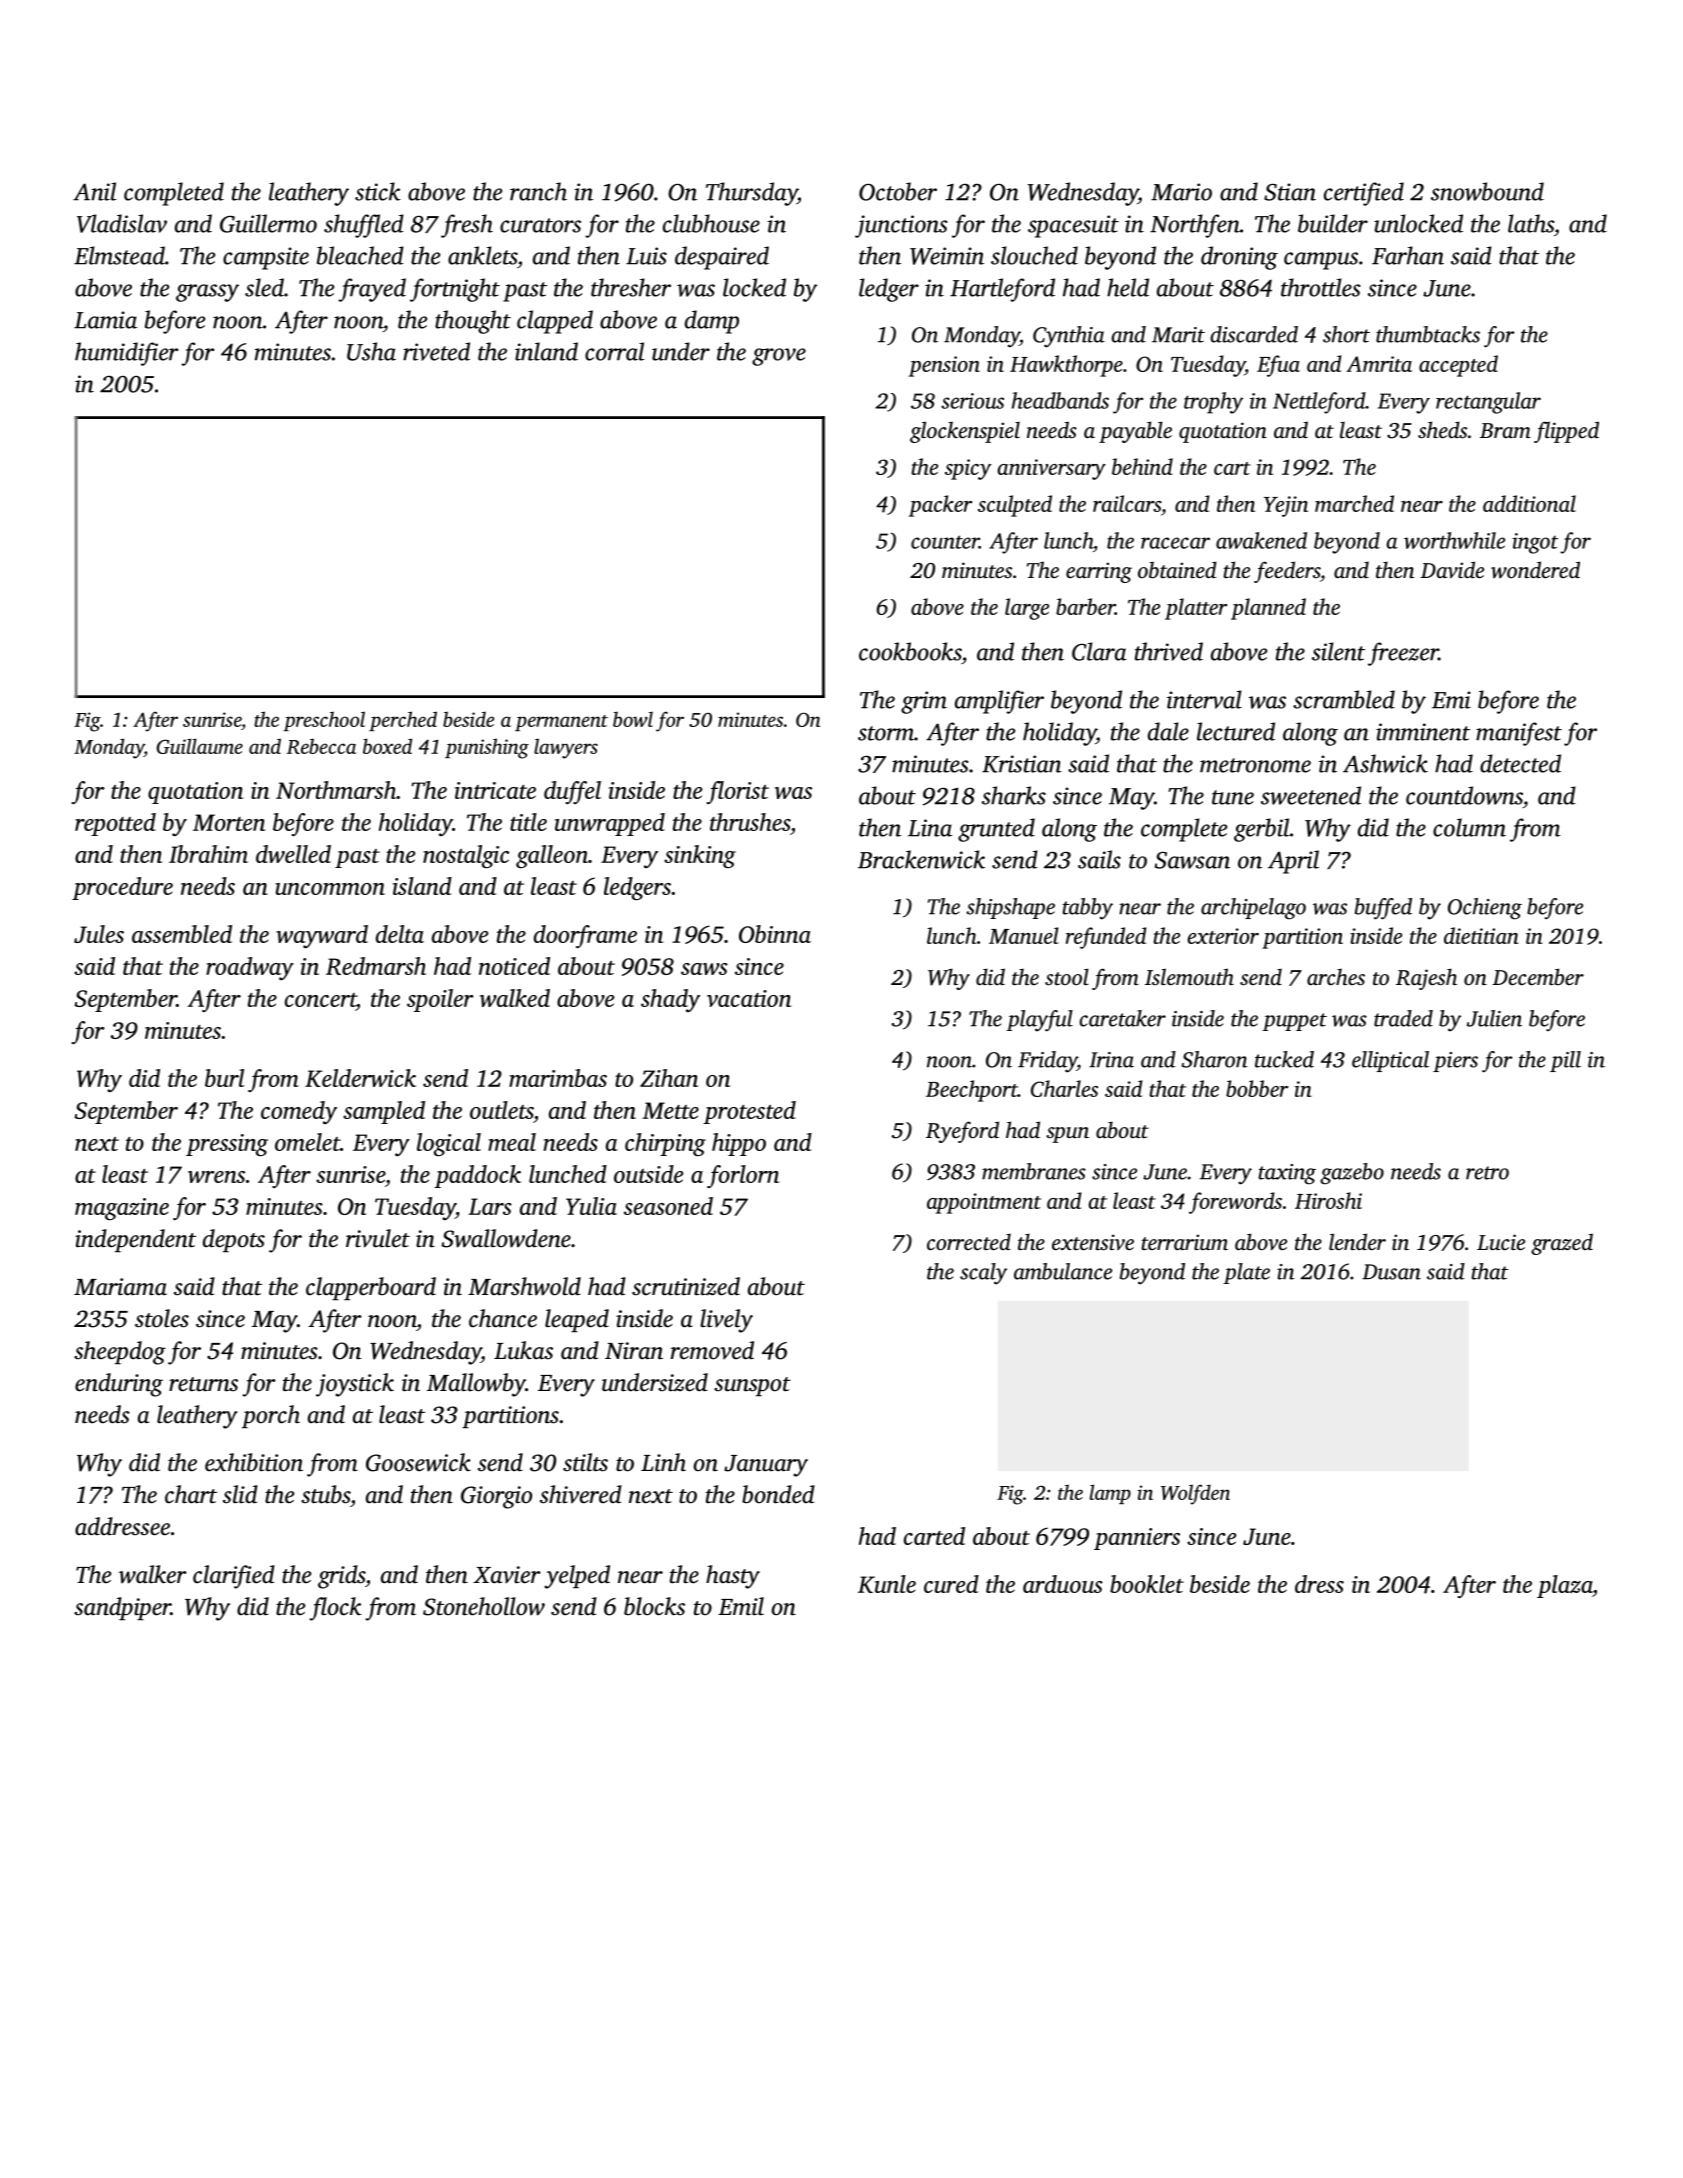  I want to click on thrushes, so click(750, 822).
